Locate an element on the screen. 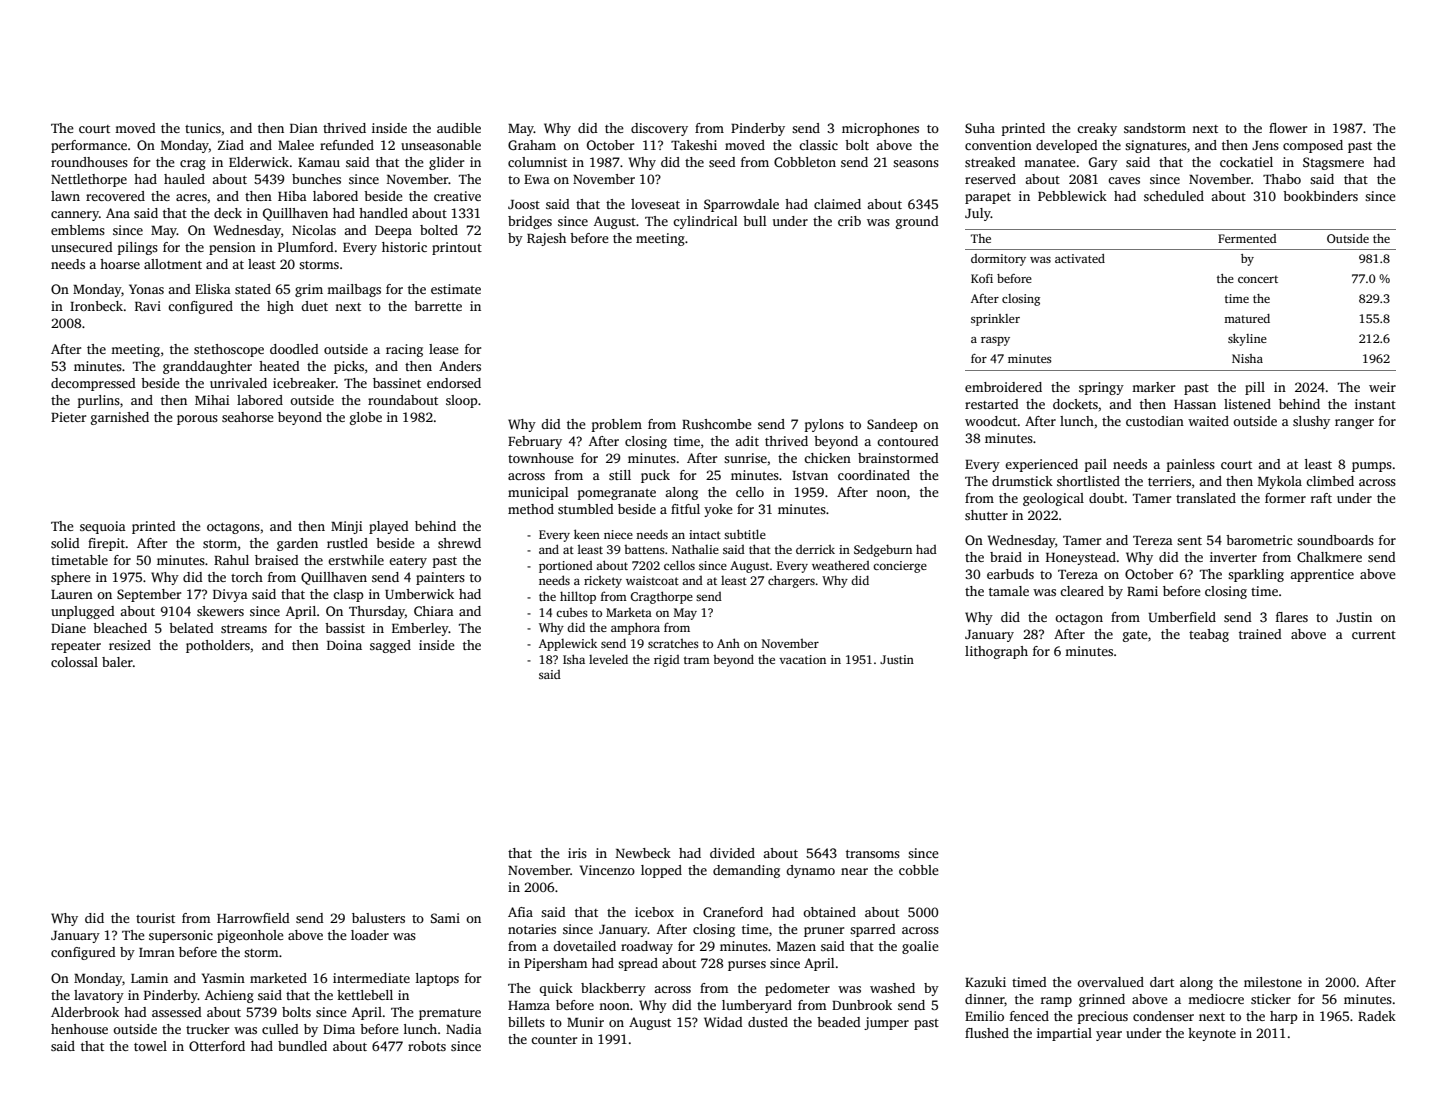 Image resolution: width=1447 pixels, height=1118 pixels. sequoia is located at coordinates (103, 527).
